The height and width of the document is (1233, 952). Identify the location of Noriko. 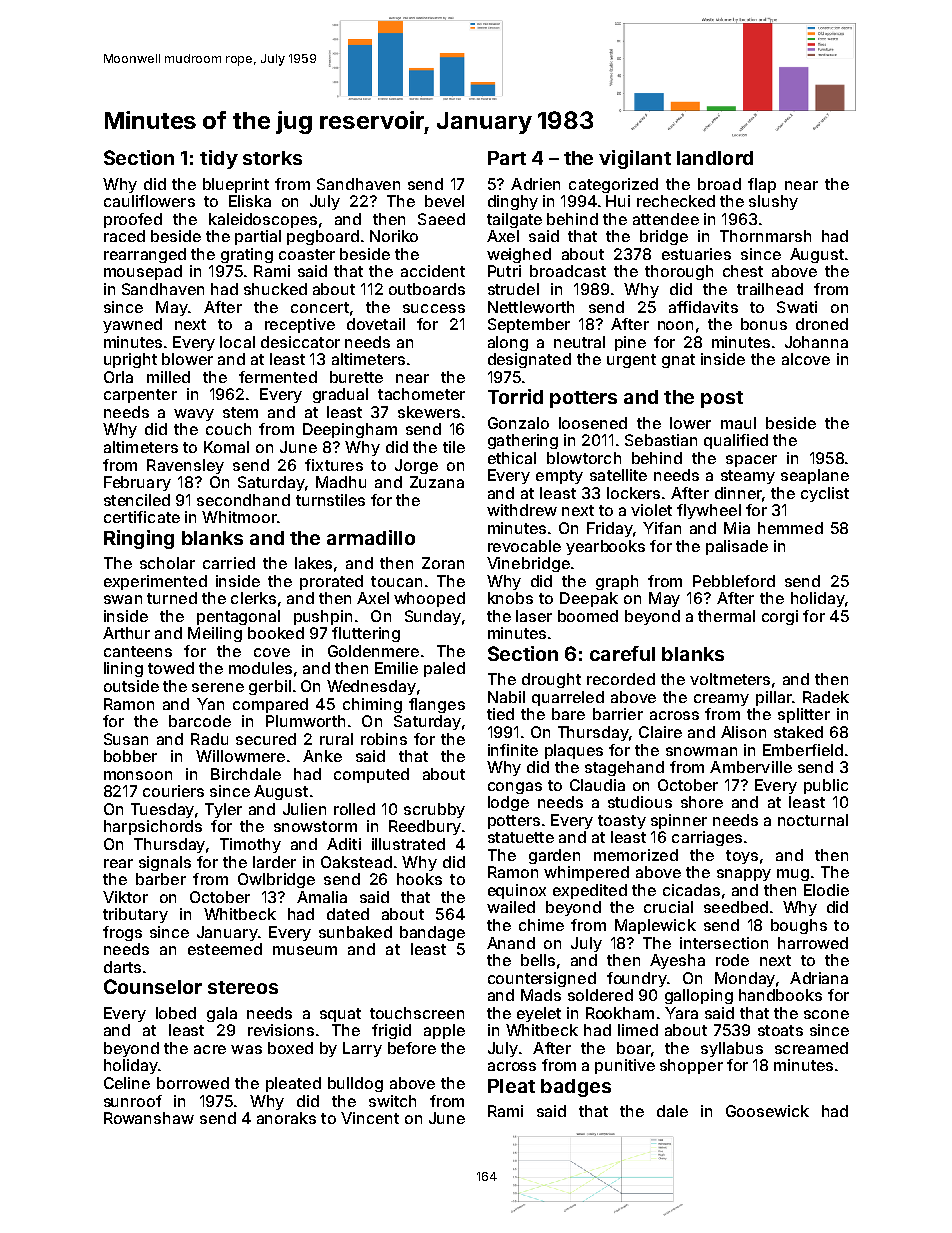
(394, 236).
